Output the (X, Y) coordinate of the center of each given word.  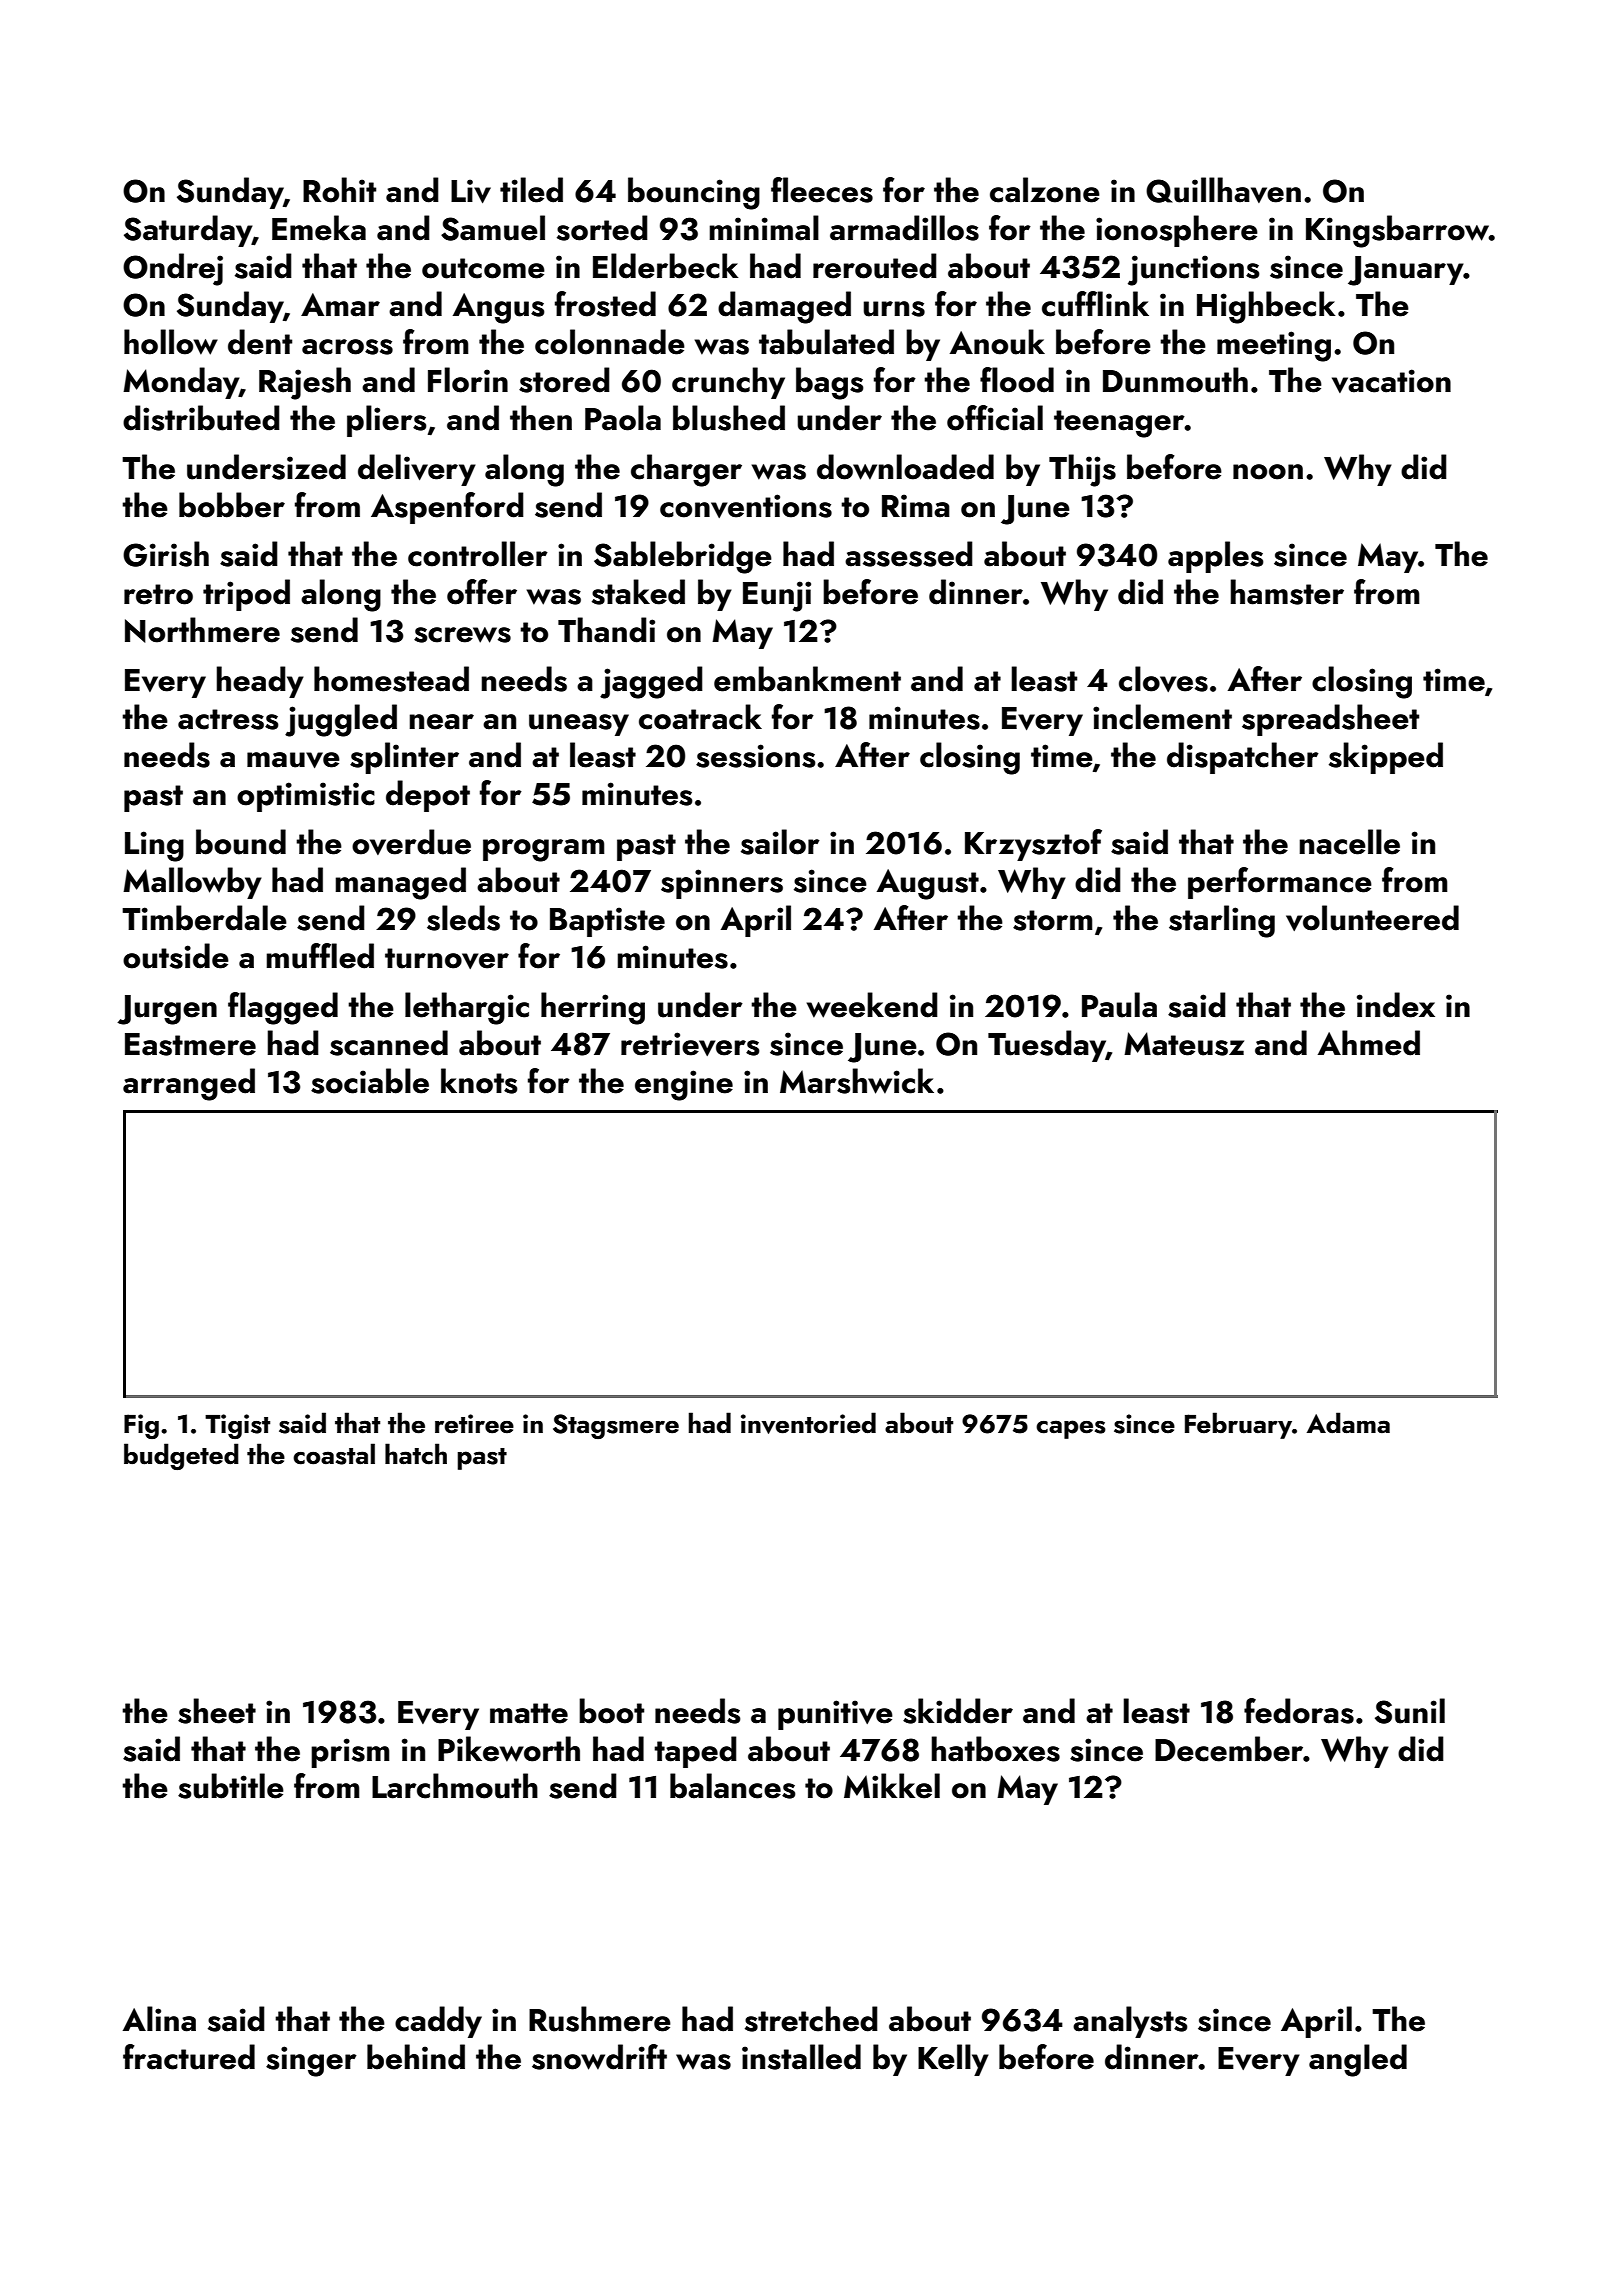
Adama (1348, 1423)
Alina (159, 2019)
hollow (171, 342)
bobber (232, 505)
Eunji (777, 596)
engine (684, 1085)
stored (564, 380)
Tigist (237, 1426)
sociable (370, 1081)
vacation (1391, 381)
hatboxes (995, 1749)
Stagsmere (616, 1426)
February (1238, 1425)
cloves (1163, 679)
